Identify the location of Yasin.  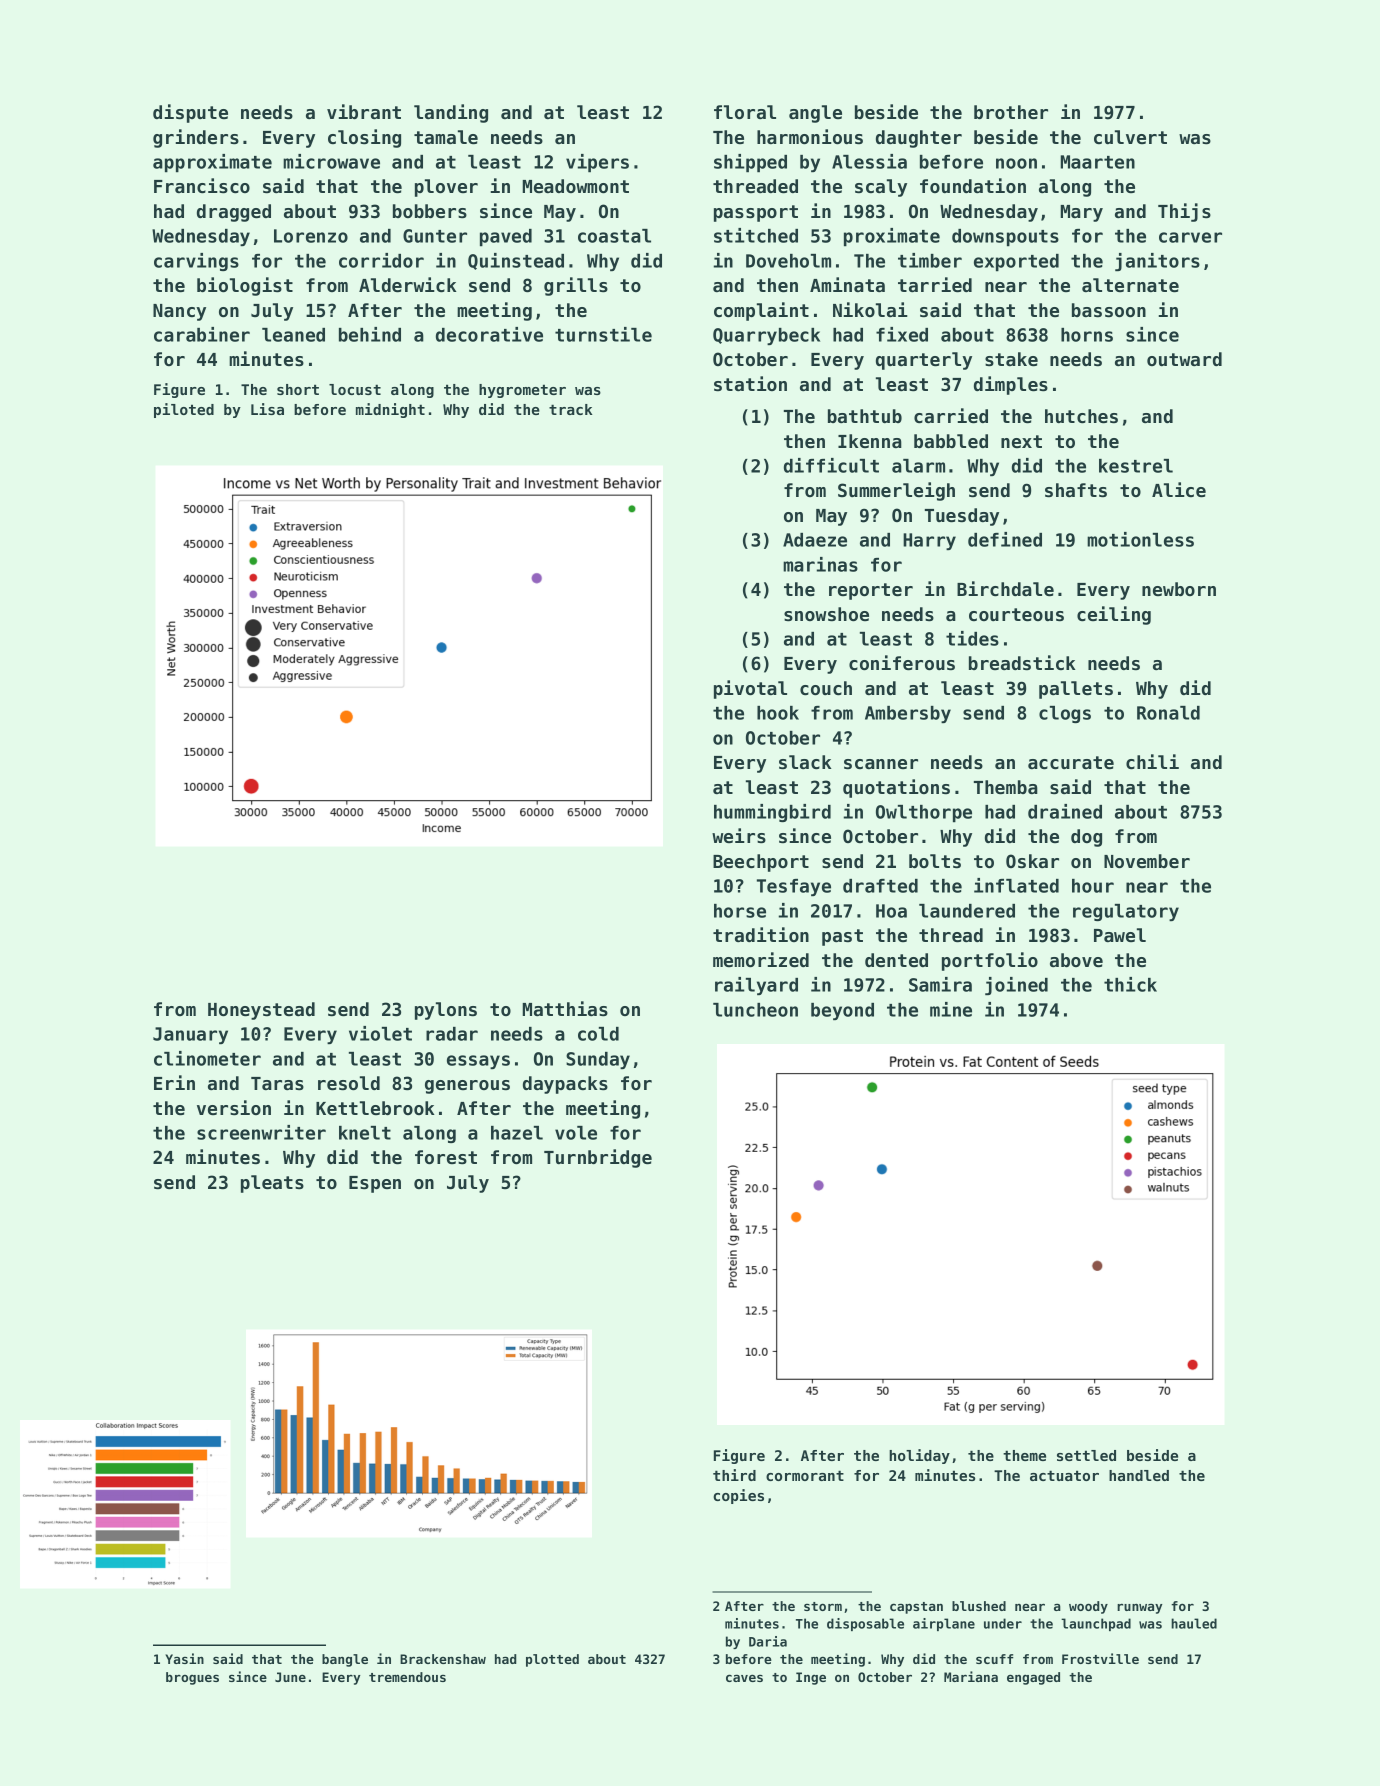
(184, 1658).
